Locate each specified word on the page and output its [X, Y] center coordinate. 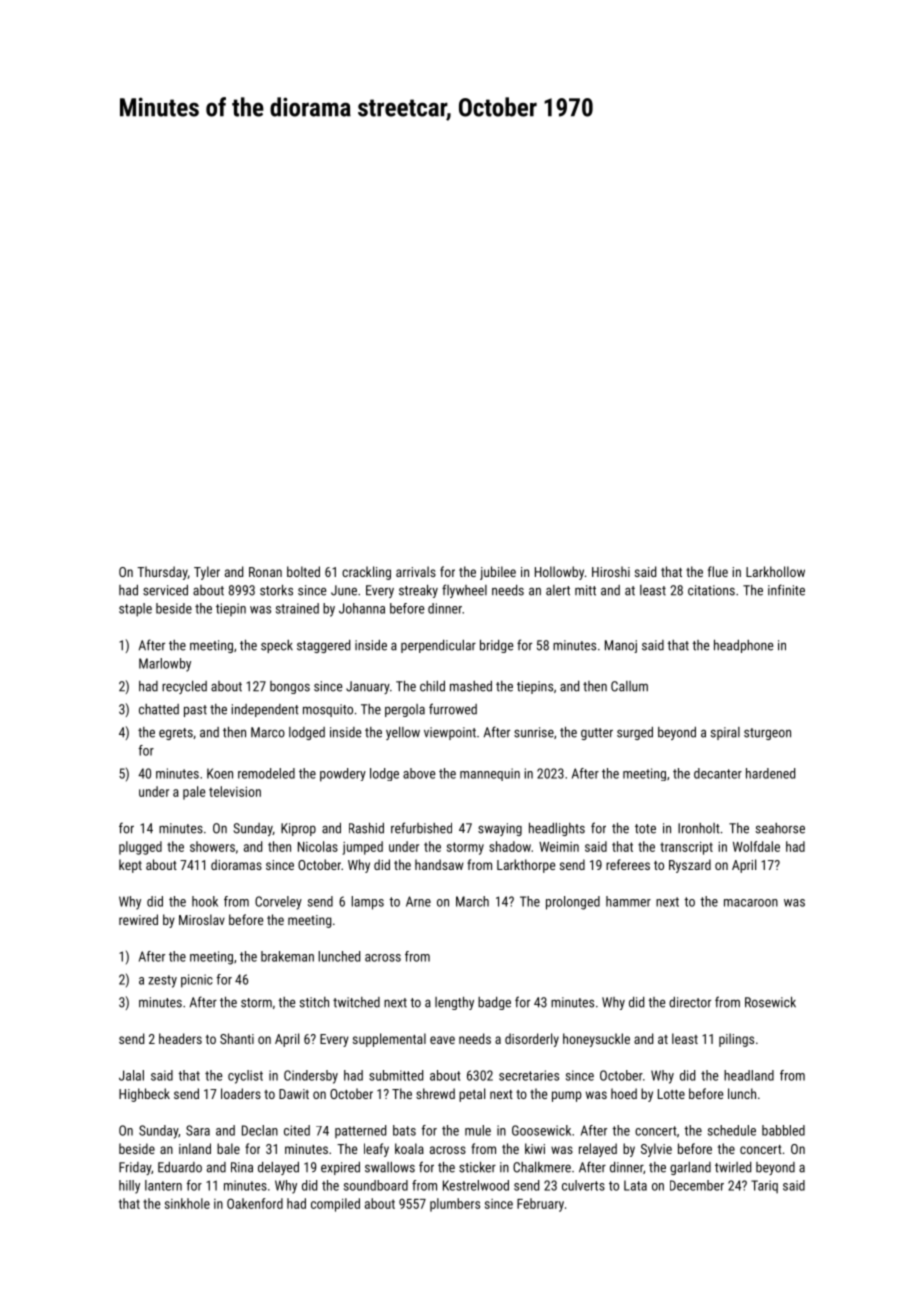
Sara [198, 1130]
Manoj [621, 646]
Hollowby [559, 573]
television [235, 791]
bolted [303, 571]
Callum [629, 686]
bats [404, 1130]
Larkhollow [775, 571]
